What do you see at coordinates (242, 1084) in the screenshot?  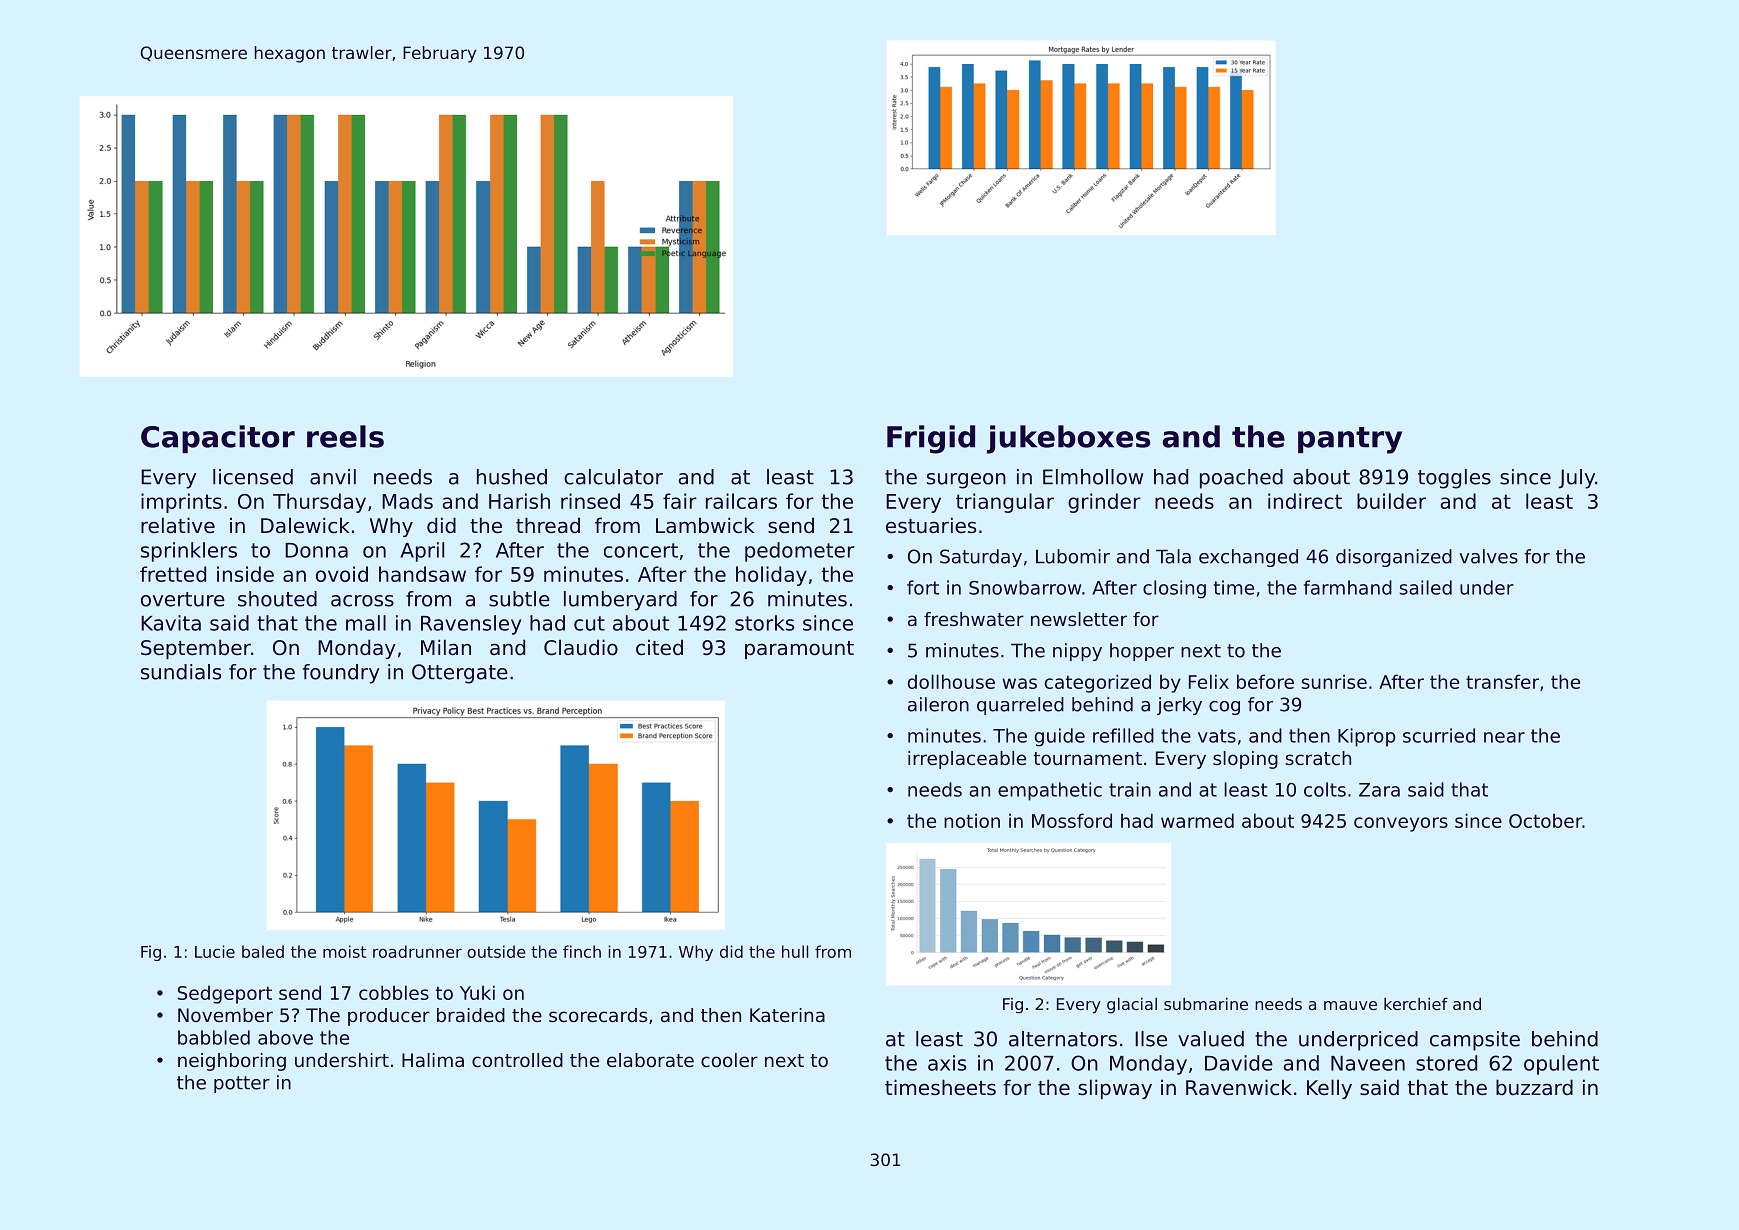 I see `potter` at bounding box center [242, 1084].
